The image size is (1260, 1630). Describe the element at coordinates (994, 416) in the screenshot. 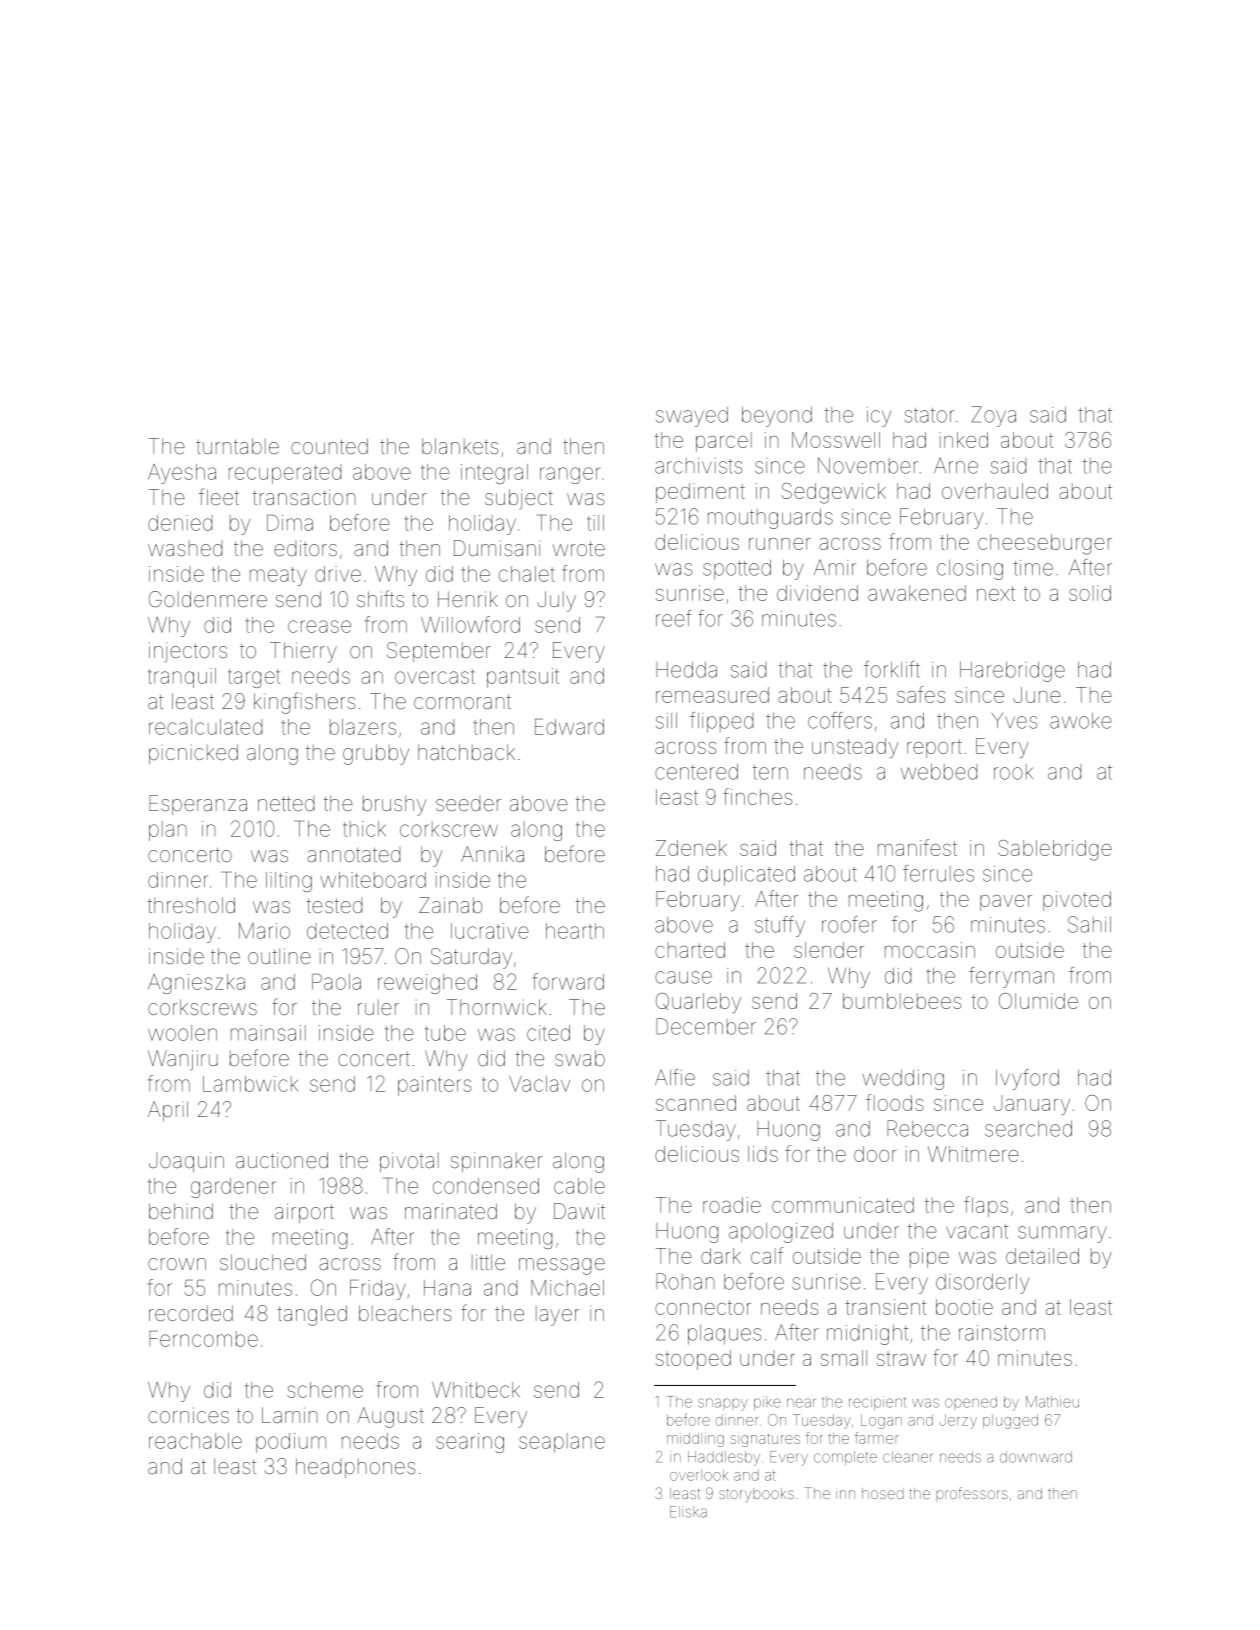

I see `Zoya` at that location.
